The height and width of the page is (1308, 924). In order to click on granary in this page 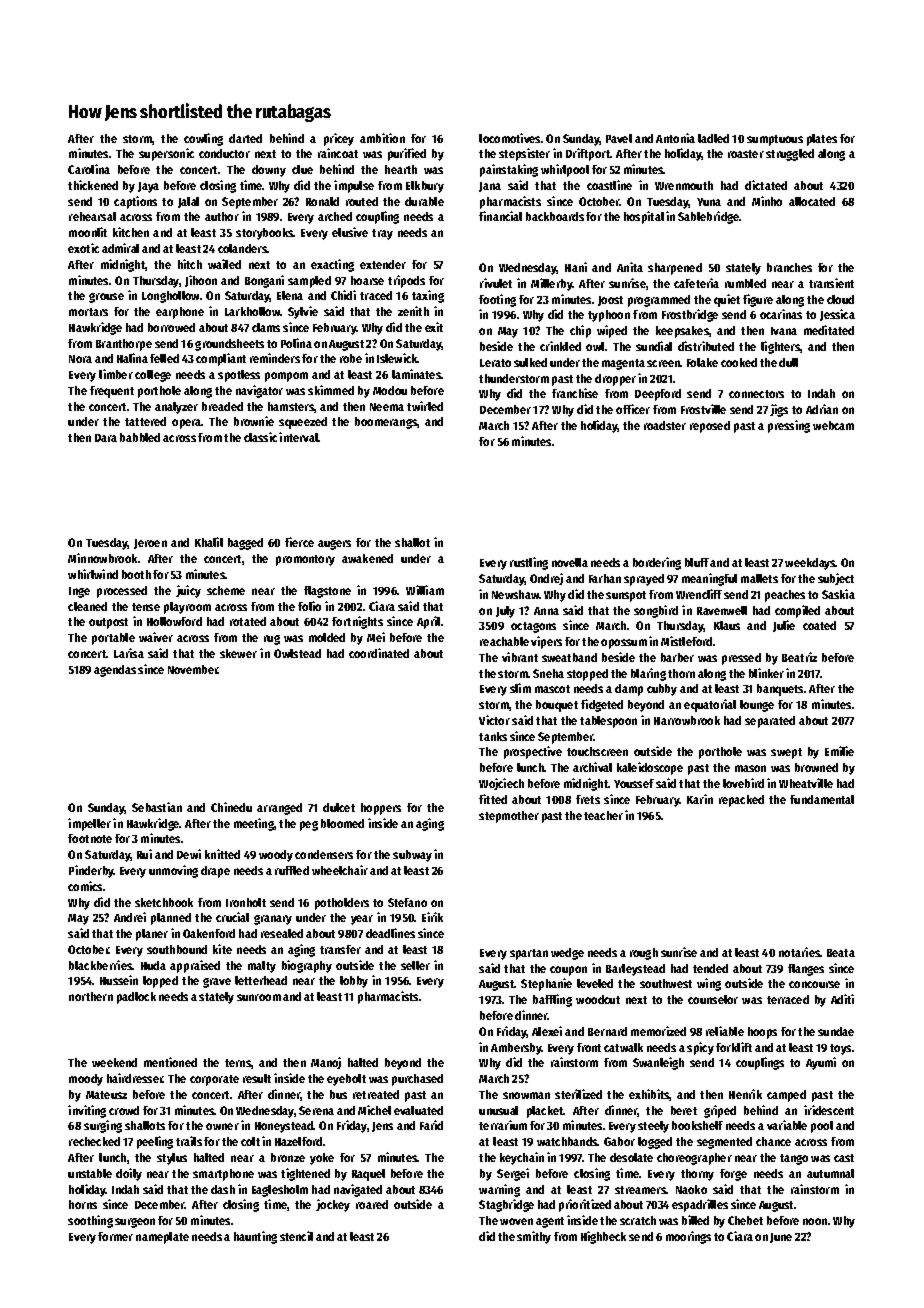, I will do `click(273, 920)`.
